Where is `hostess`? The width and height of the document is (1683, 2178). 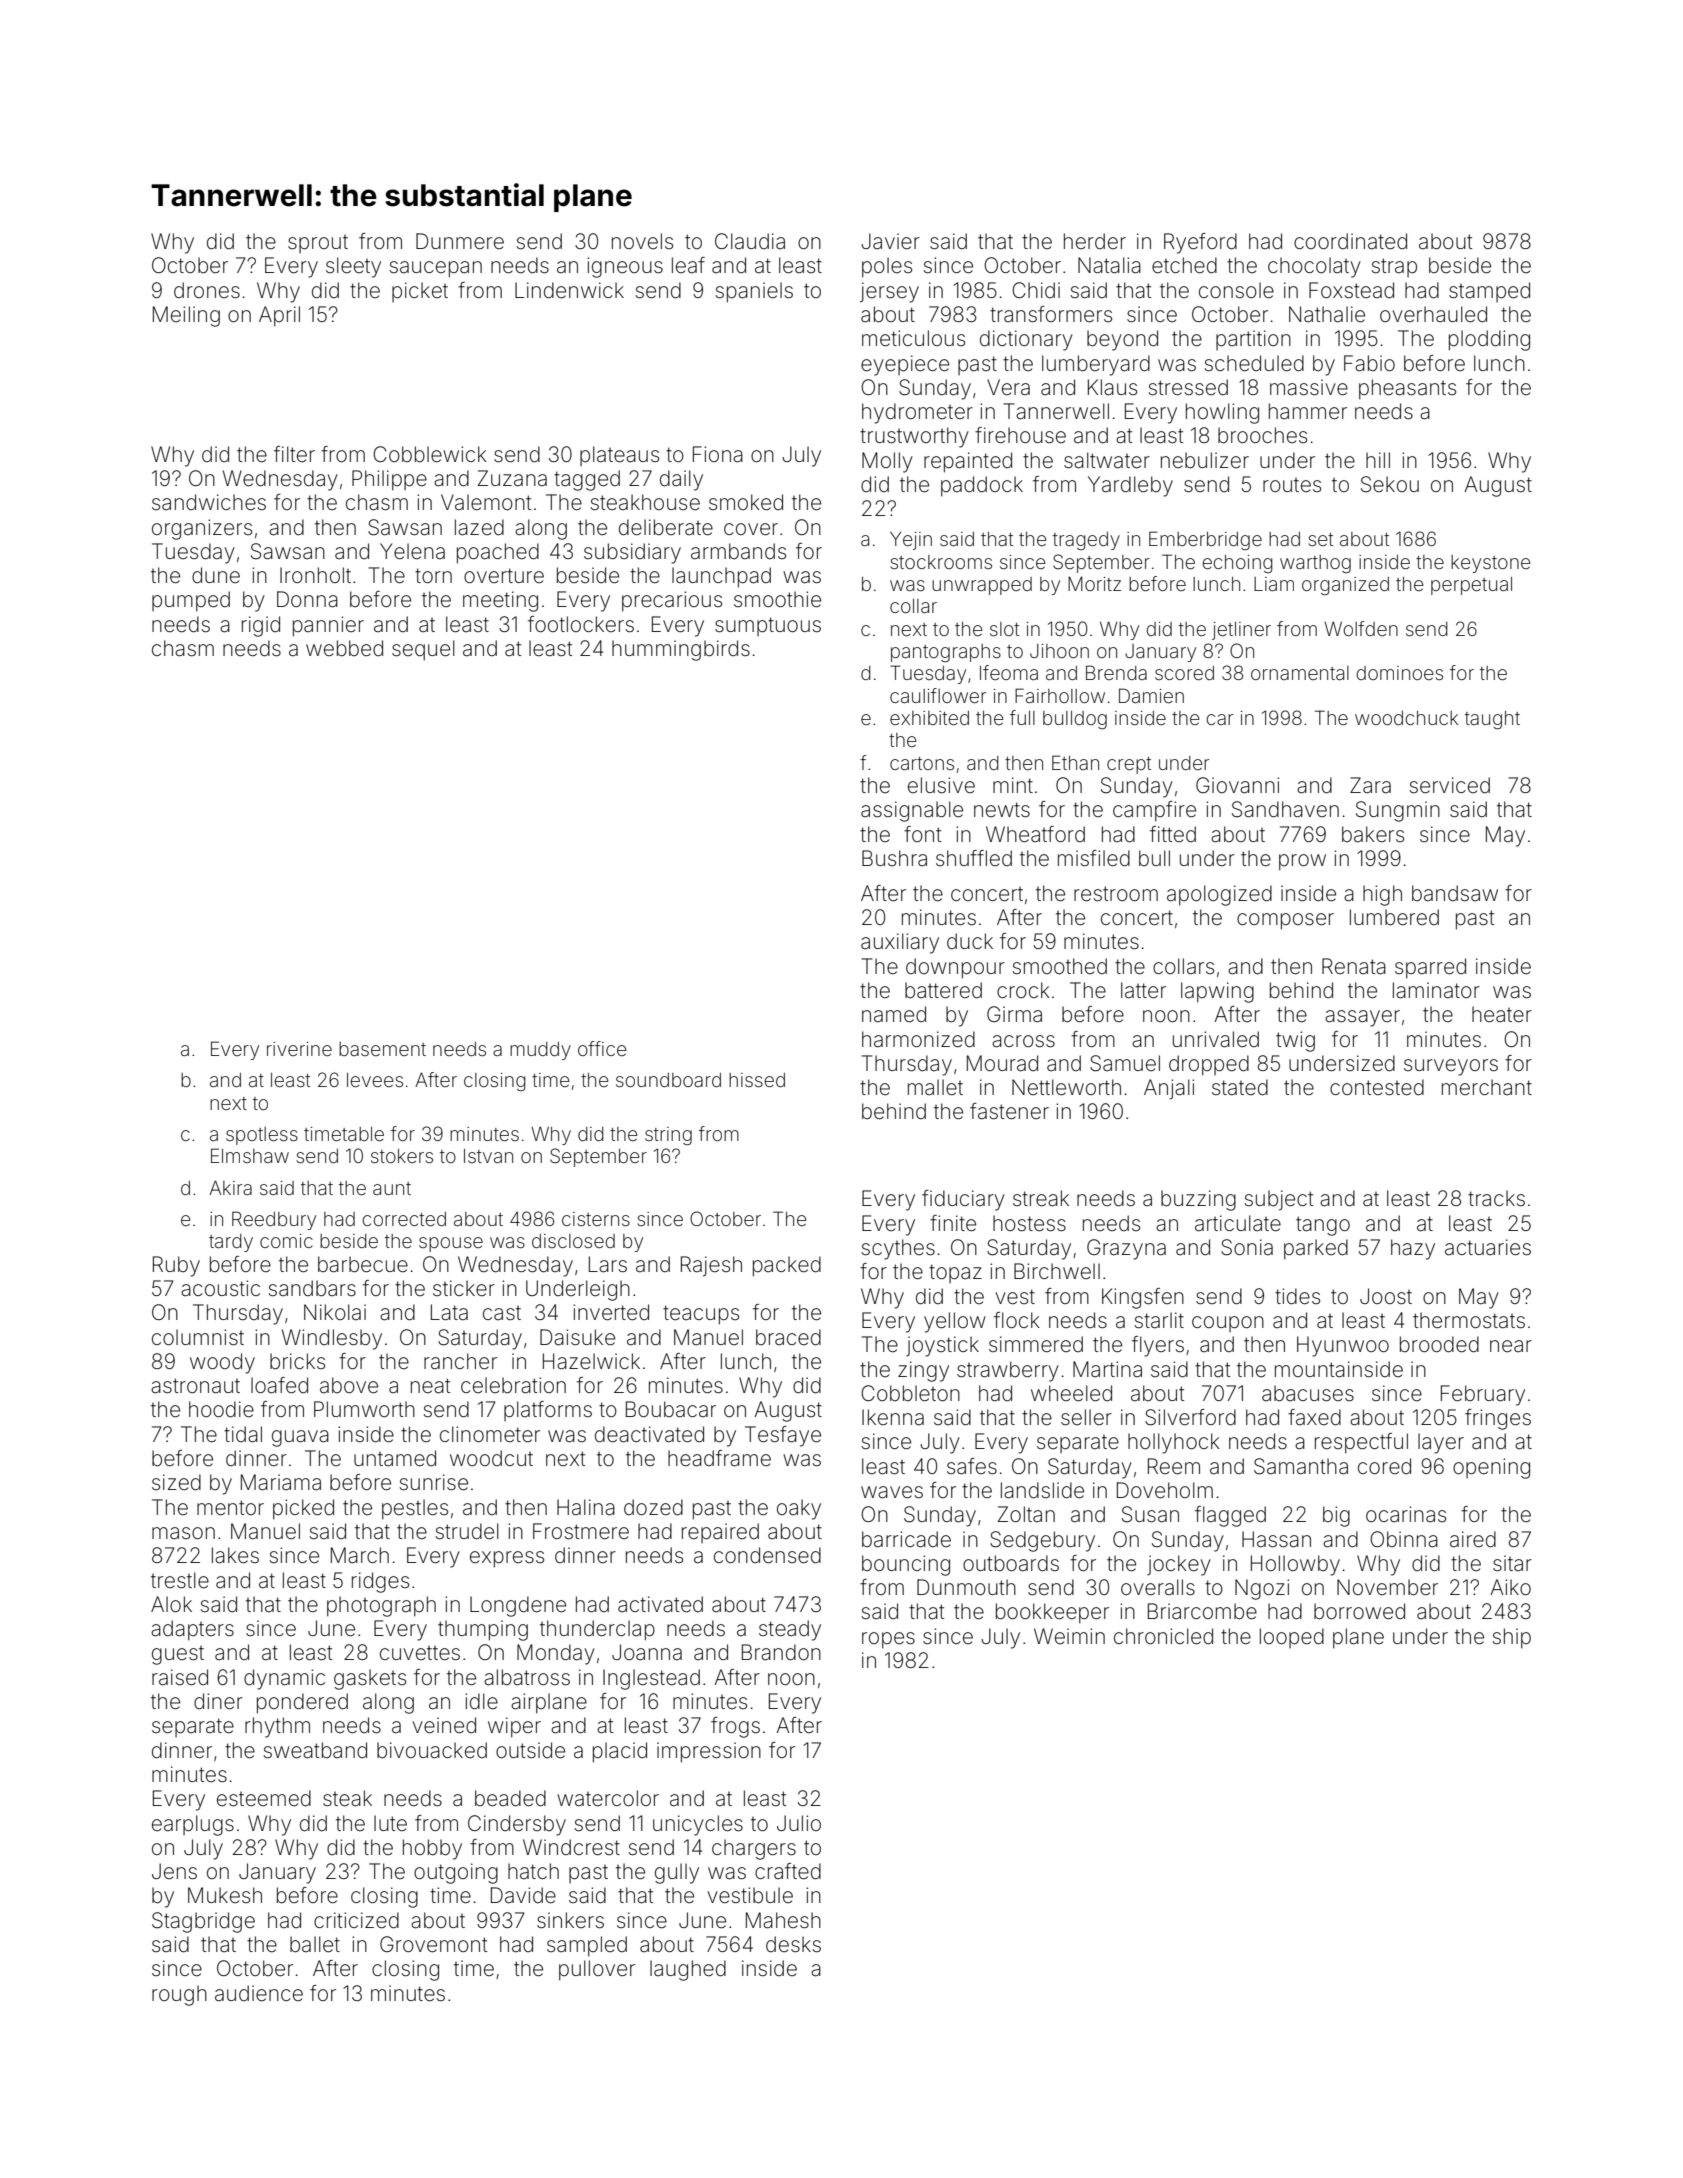 hostess is located at coordinates (1029, 1223).
